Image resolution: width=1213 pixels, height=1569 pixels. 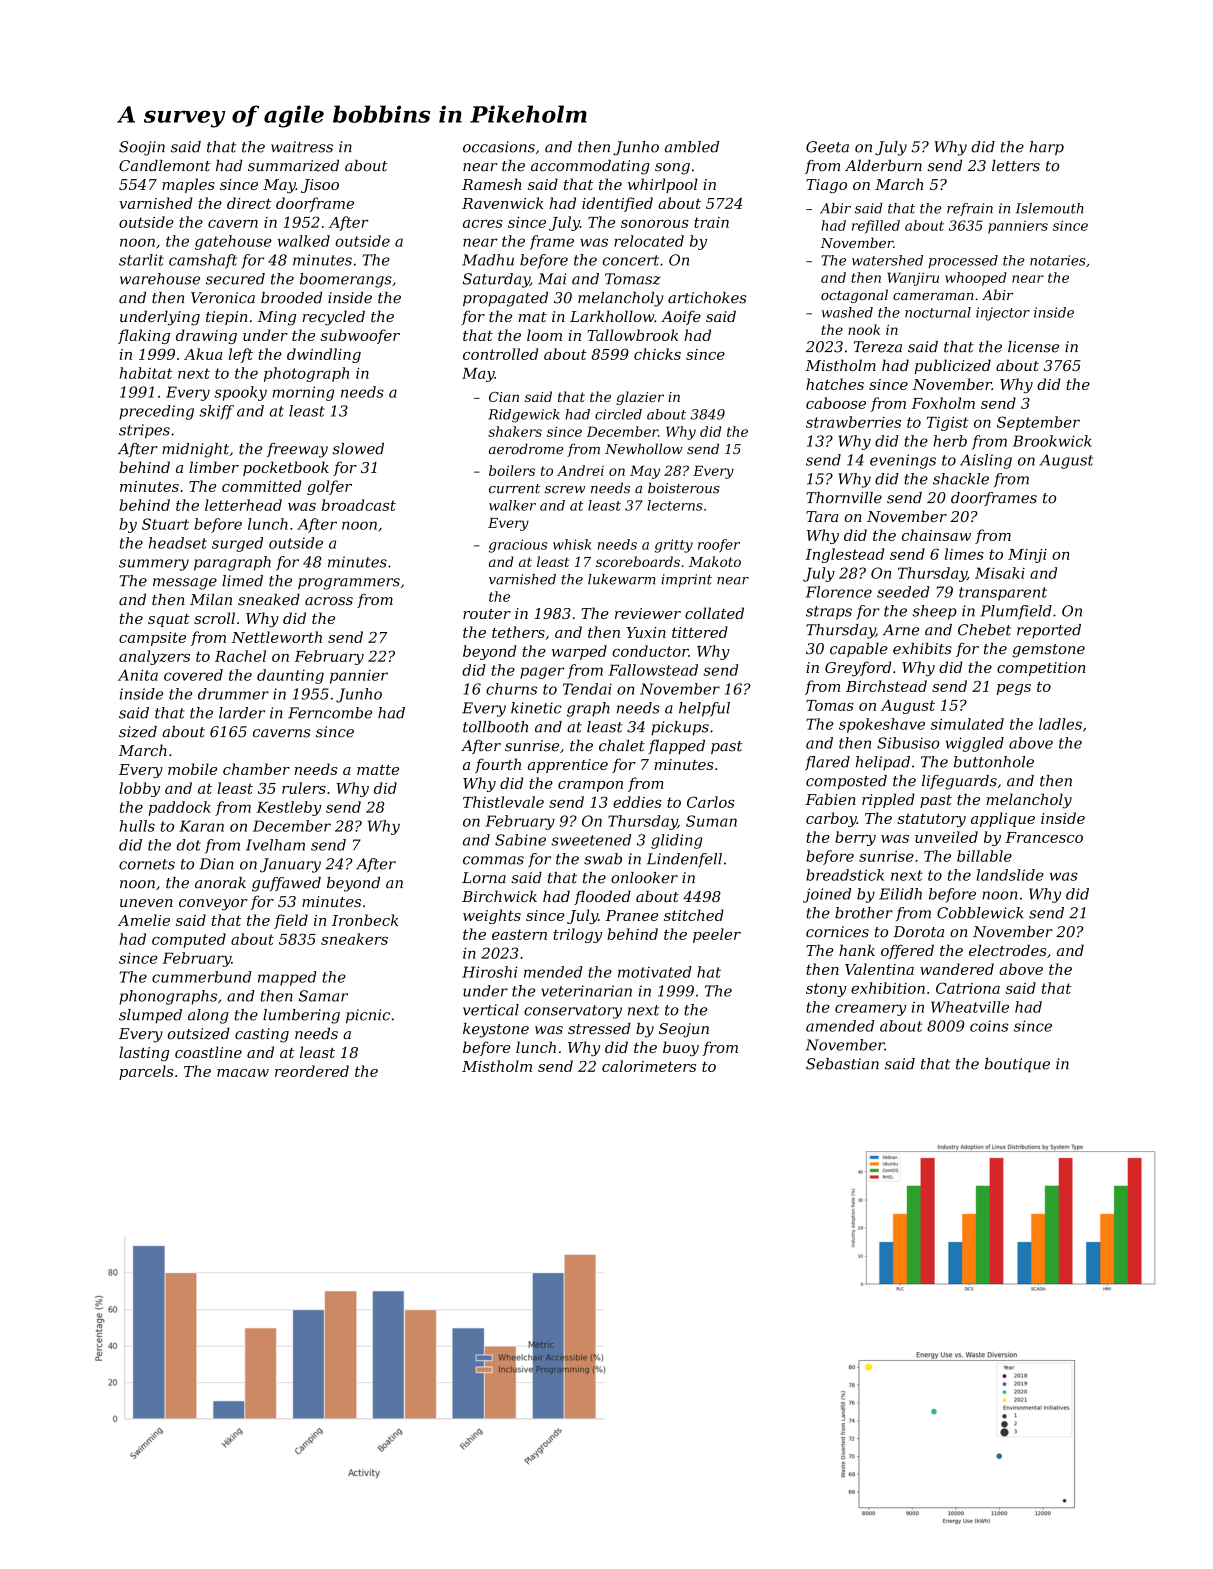 What do you see at coordinates (711, 222) in the image?
I see `train` at bounding box center [711, 222].
